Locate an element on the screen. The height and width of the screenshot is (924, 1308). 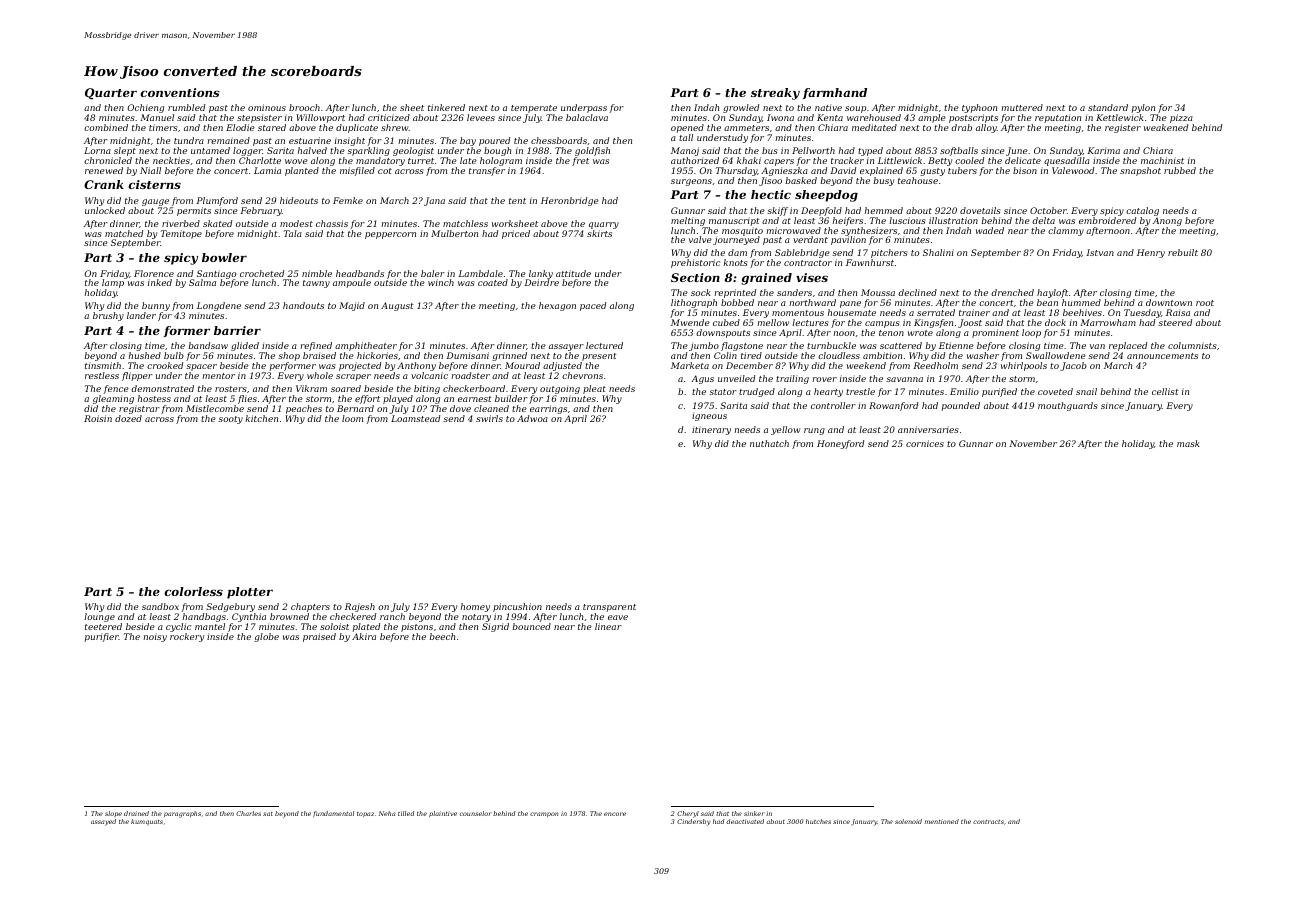
cornices is located at coordinates (925, 443).
